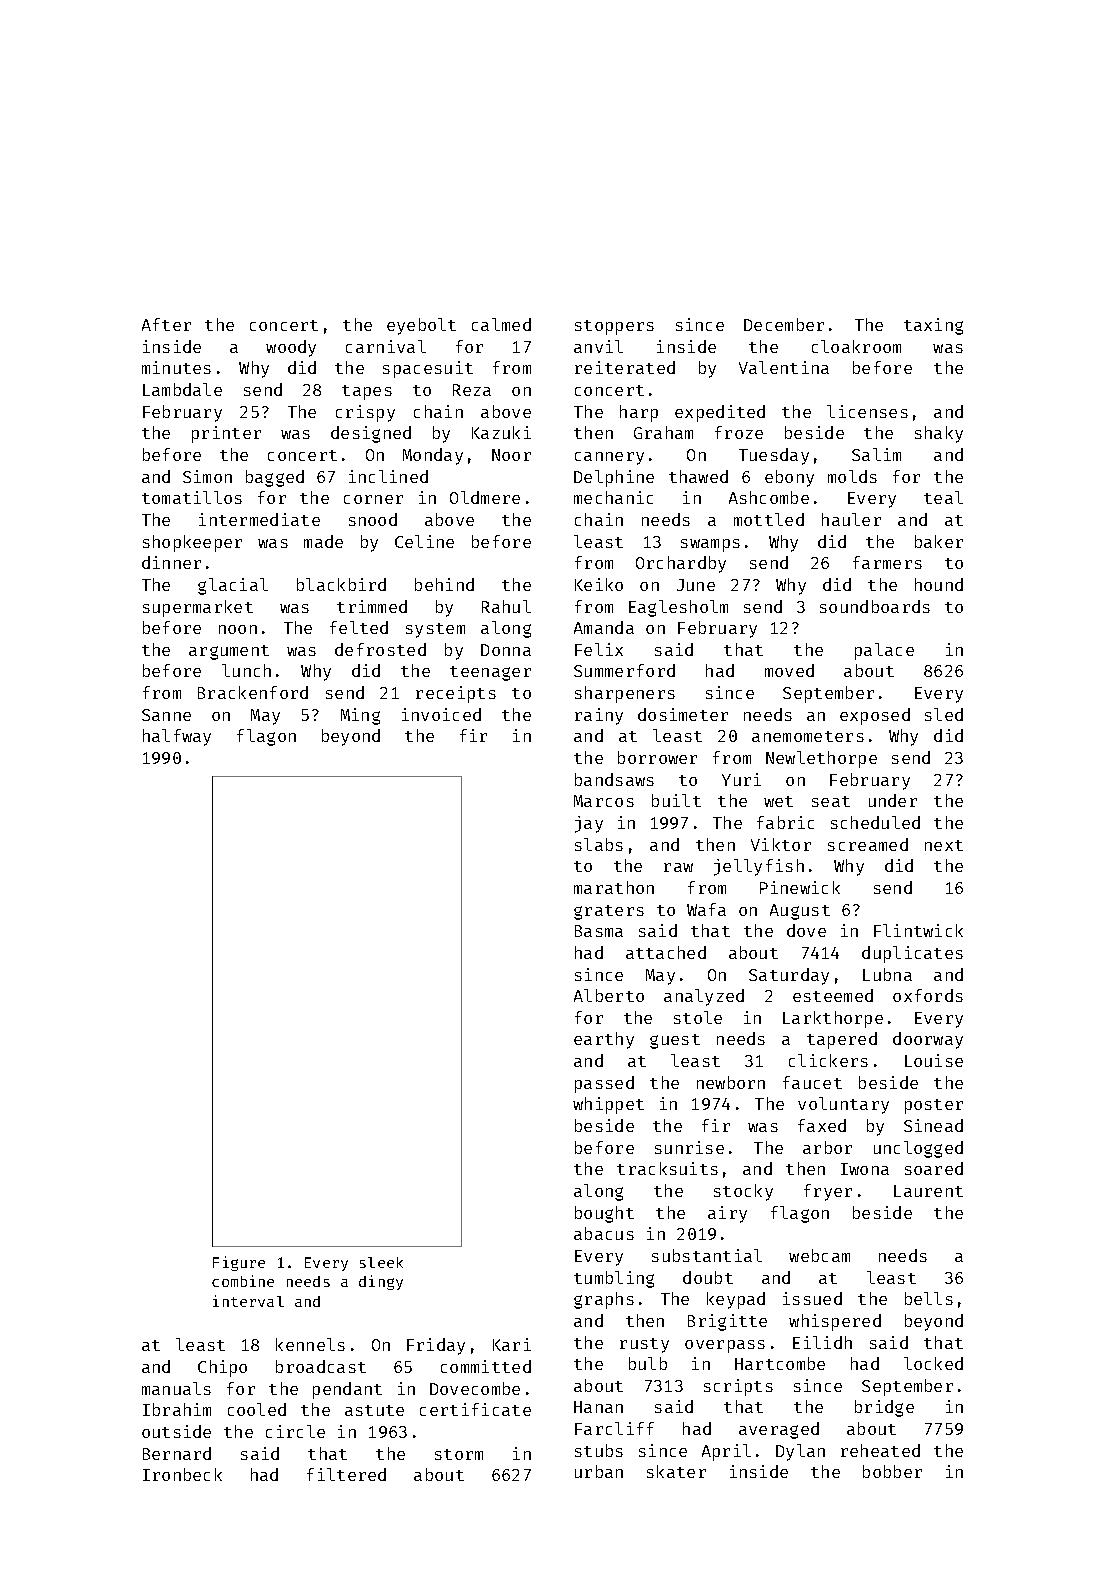  What do you see at coordinates (177, 737) in the image?
I see `halfway` at bounding box center [177, 737].
